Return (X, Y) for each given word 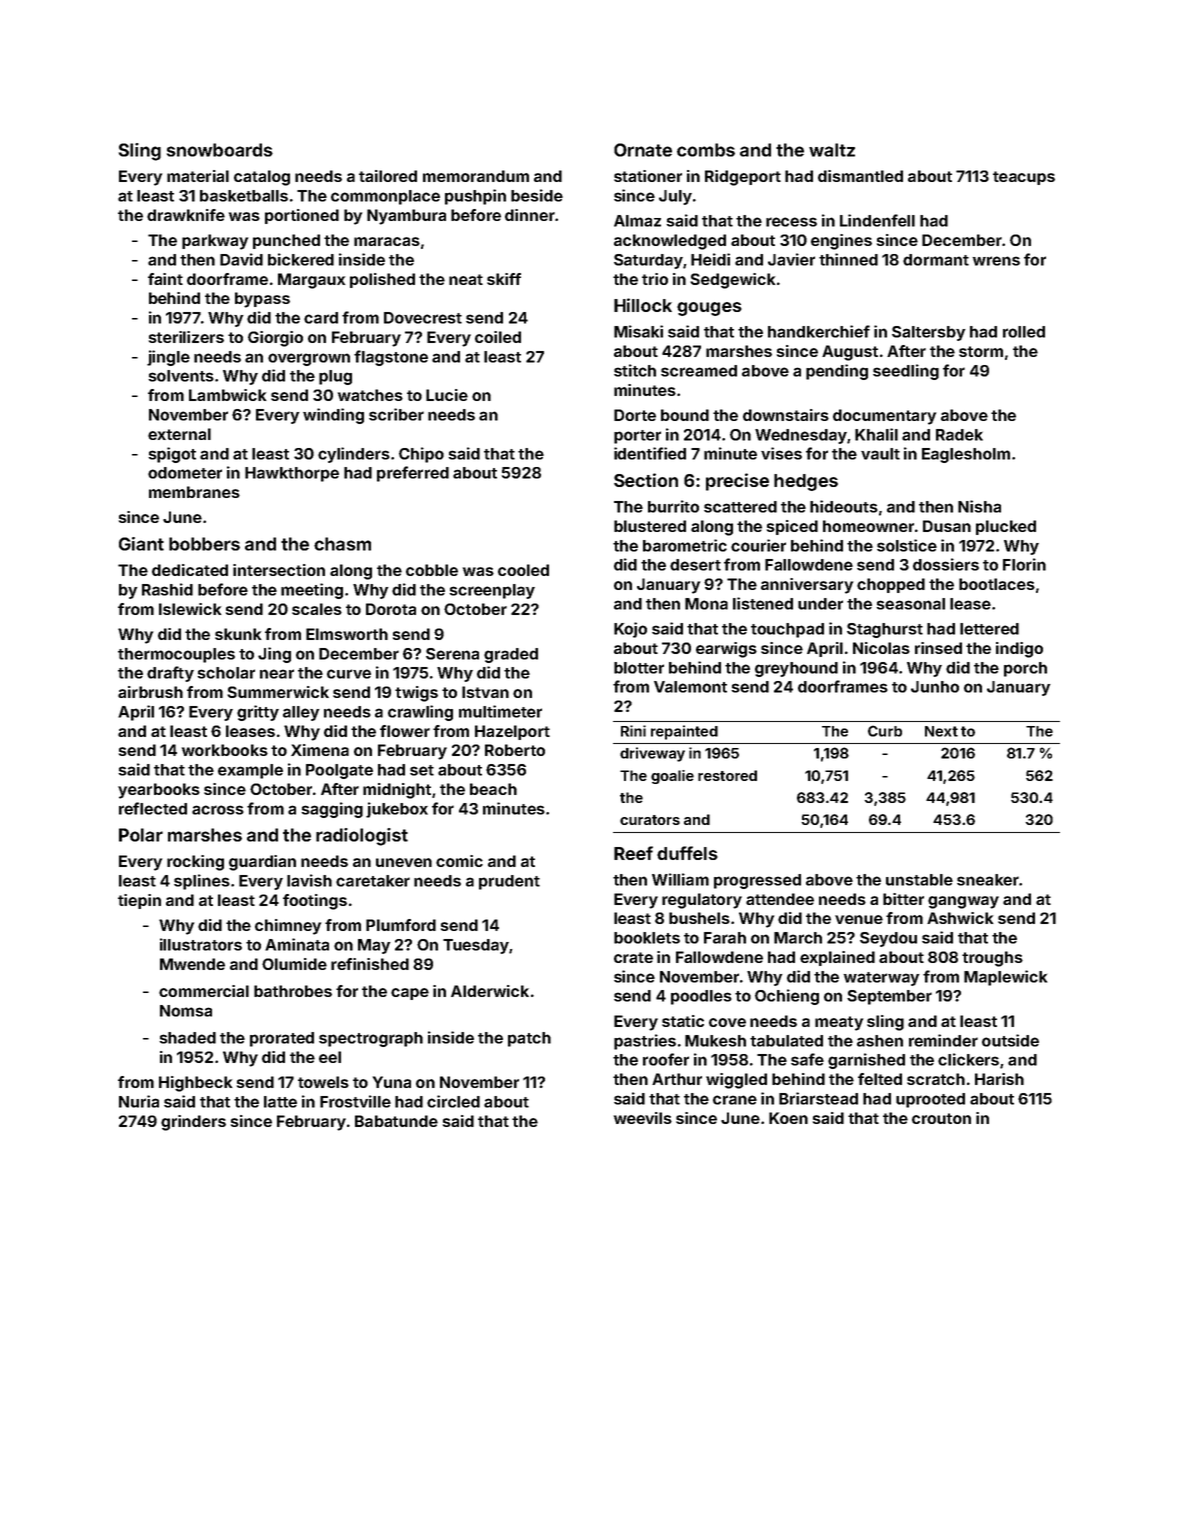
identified (650, 453)
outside (1010, 1040)
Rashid (167, 589)
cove (727, 1022)
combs (706, 150)
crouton (941, 1118)
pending (837, 372)
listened (763, 603)
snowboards (220, 150)
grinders (193, 1123)
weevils (643, 1118)
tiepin (139, 901)
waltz (832, 150)
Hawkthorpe (292, 474)
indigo (1019, 650)
